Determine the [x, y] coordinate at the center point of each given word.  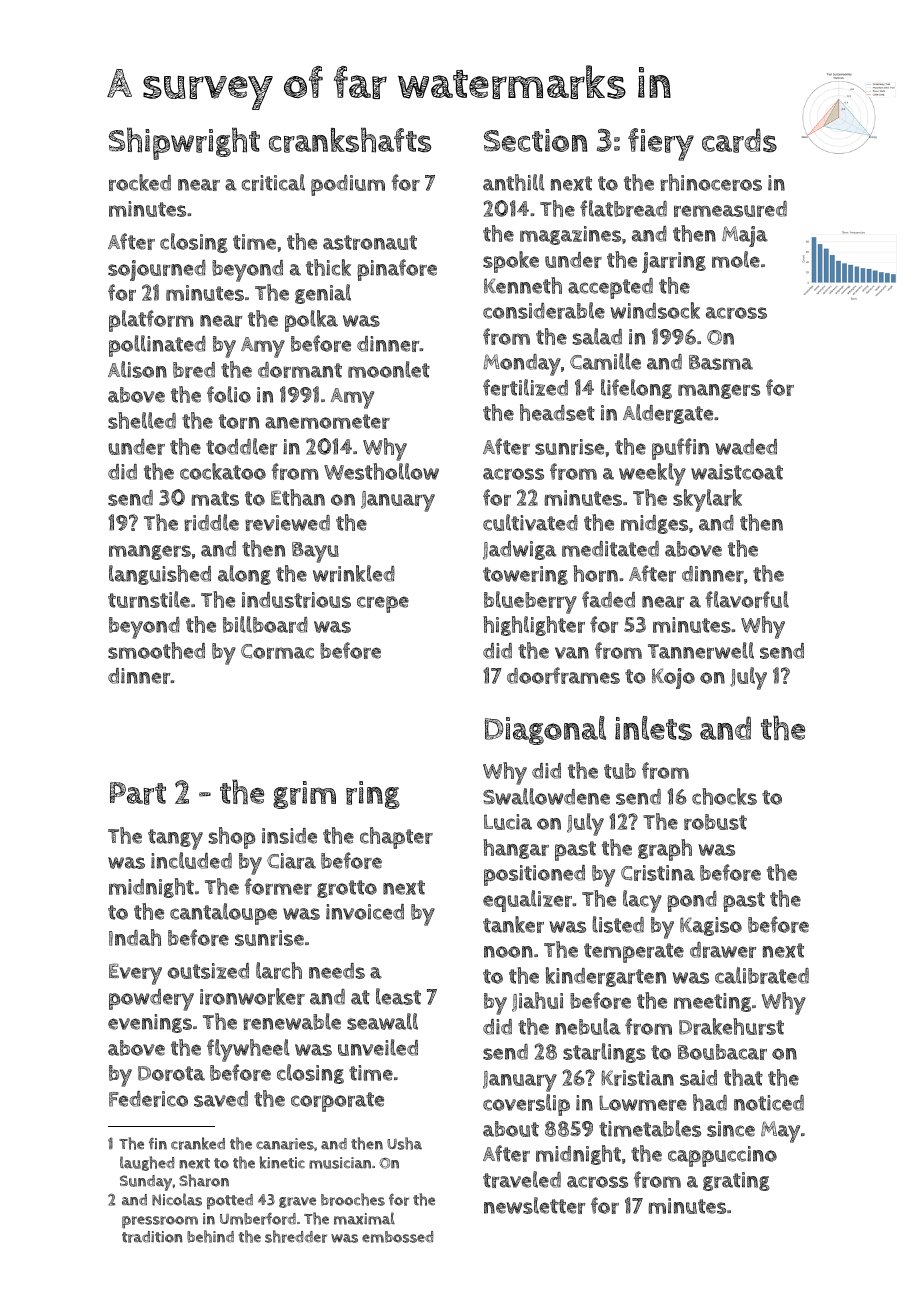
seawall [382, 1021]
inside [289, 836]
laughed [147, 1163]
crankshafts [350, 140]
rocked [140, 182]
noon [508, 952]
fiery [661, 144]
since [731, 1129]
